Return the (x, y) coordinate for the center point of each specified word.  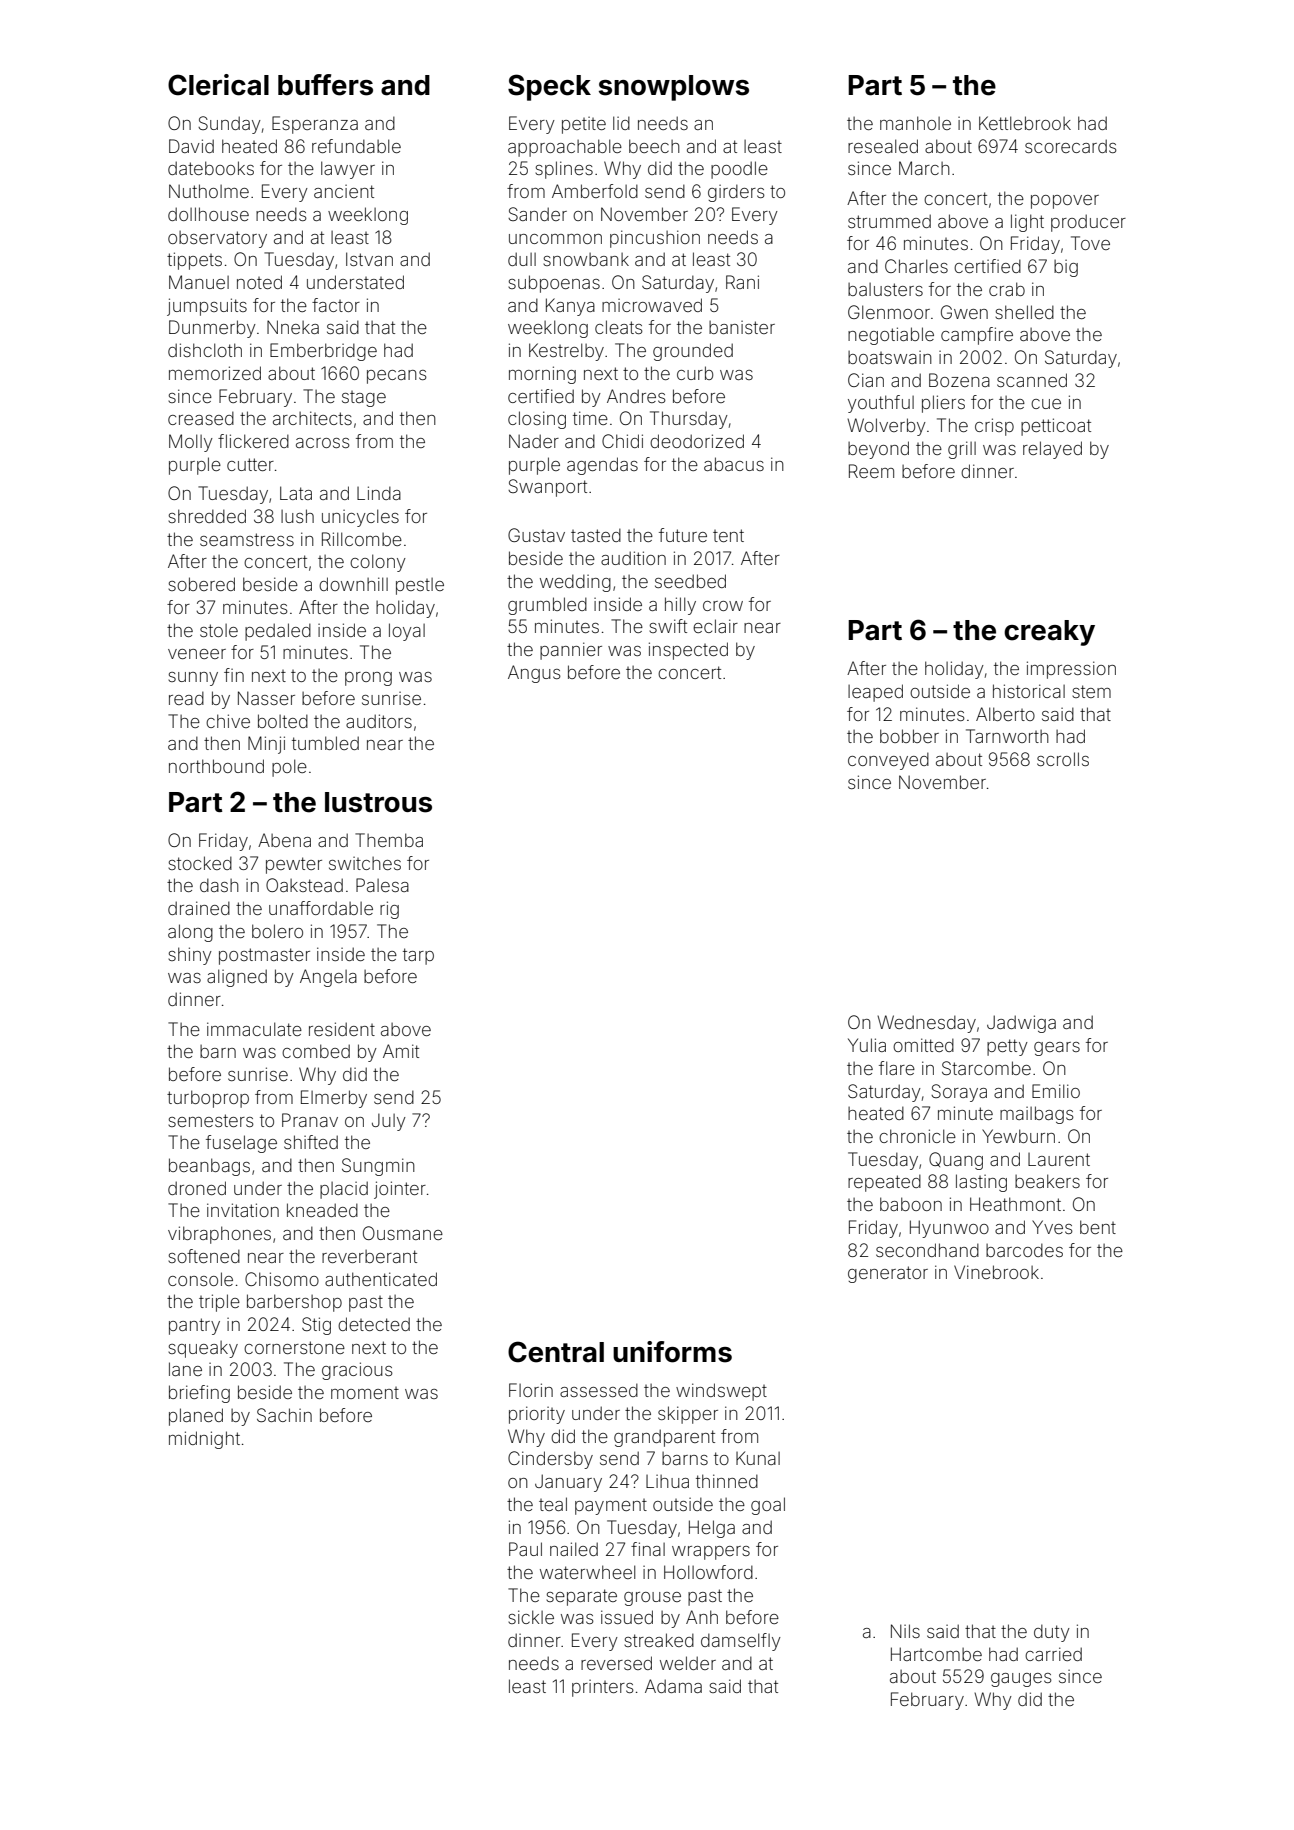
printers (603, 1688)
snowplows (674, 88)
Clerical (218, 85)
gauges (1021, 1680)
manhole (915, 123)
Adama (673, 1686)
